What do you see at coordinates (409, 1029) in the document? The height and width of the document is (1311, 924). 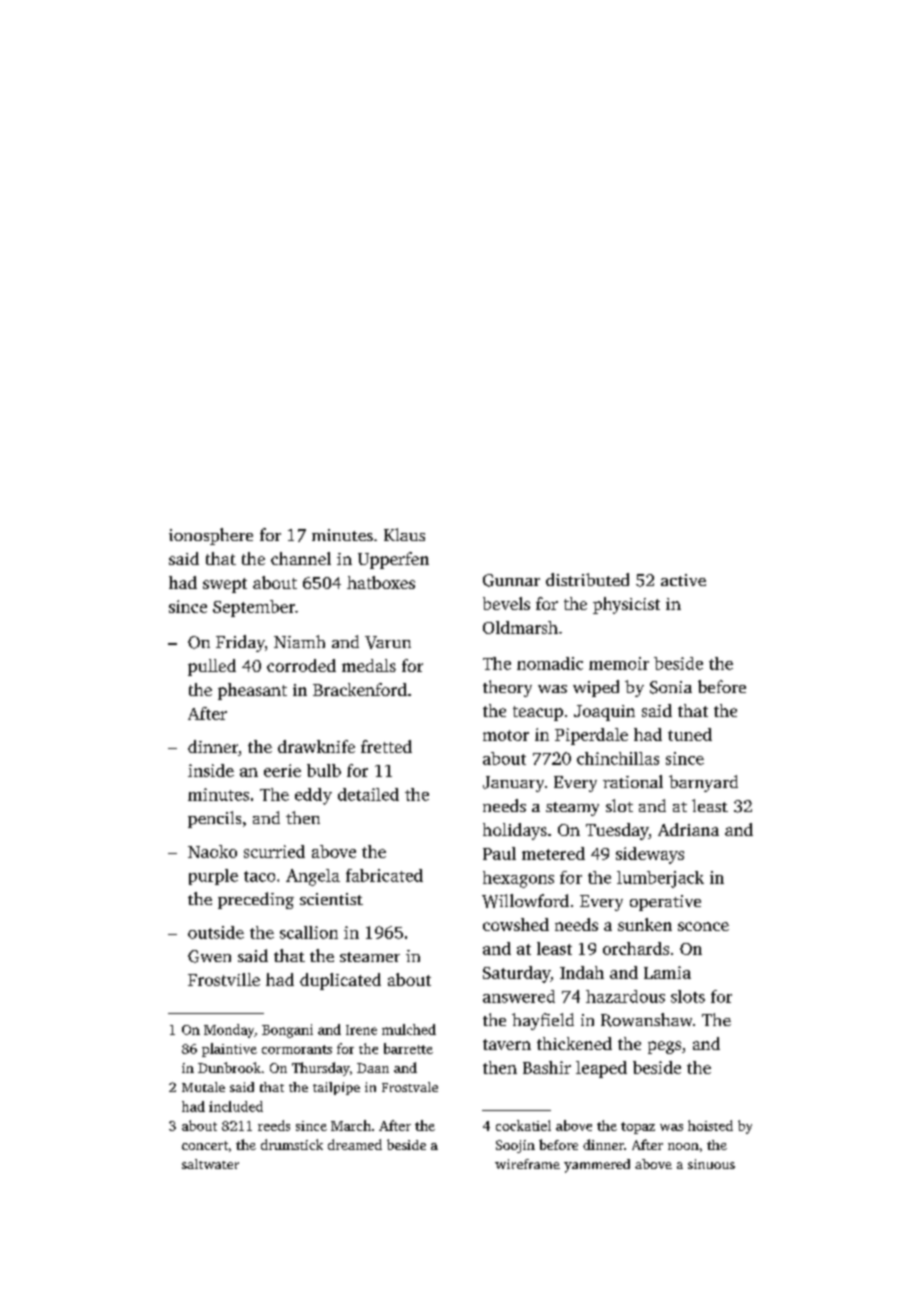 I see `mulched` at bounding box center [409, 1029].
